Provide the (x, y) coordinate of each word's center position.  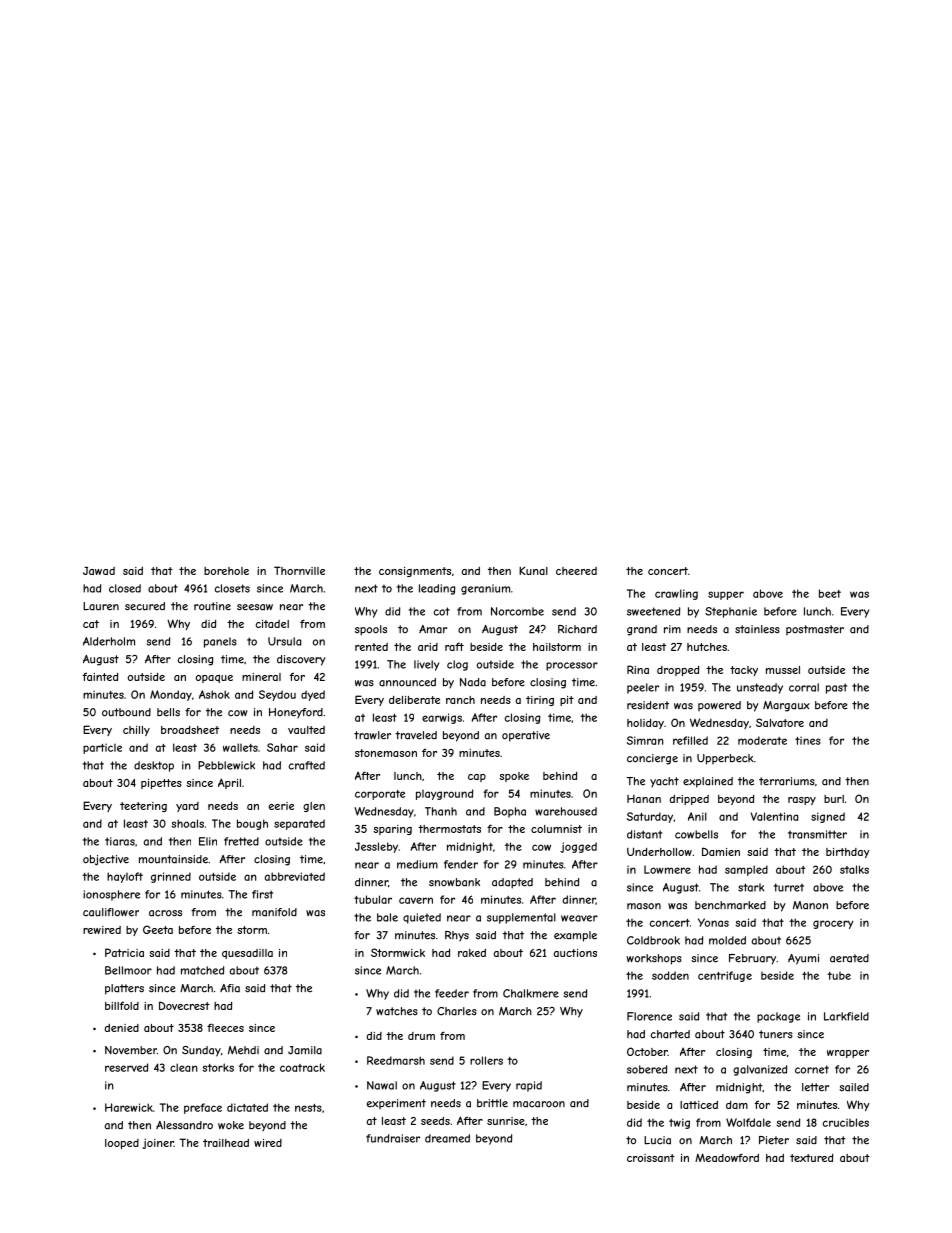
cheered (576, 571)
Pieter (774, 1140)
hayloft (125, 877)
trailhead (226, 1143)
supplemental (521, 918)
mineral (261, 677)
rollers (486, 1060)
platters (124, 989)
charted (670, 1034)
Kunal (533, 570)
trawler (372, 735)
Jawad (99, 571)
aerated (849, 958)
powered (719, 706)
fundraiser (393, 1138)
